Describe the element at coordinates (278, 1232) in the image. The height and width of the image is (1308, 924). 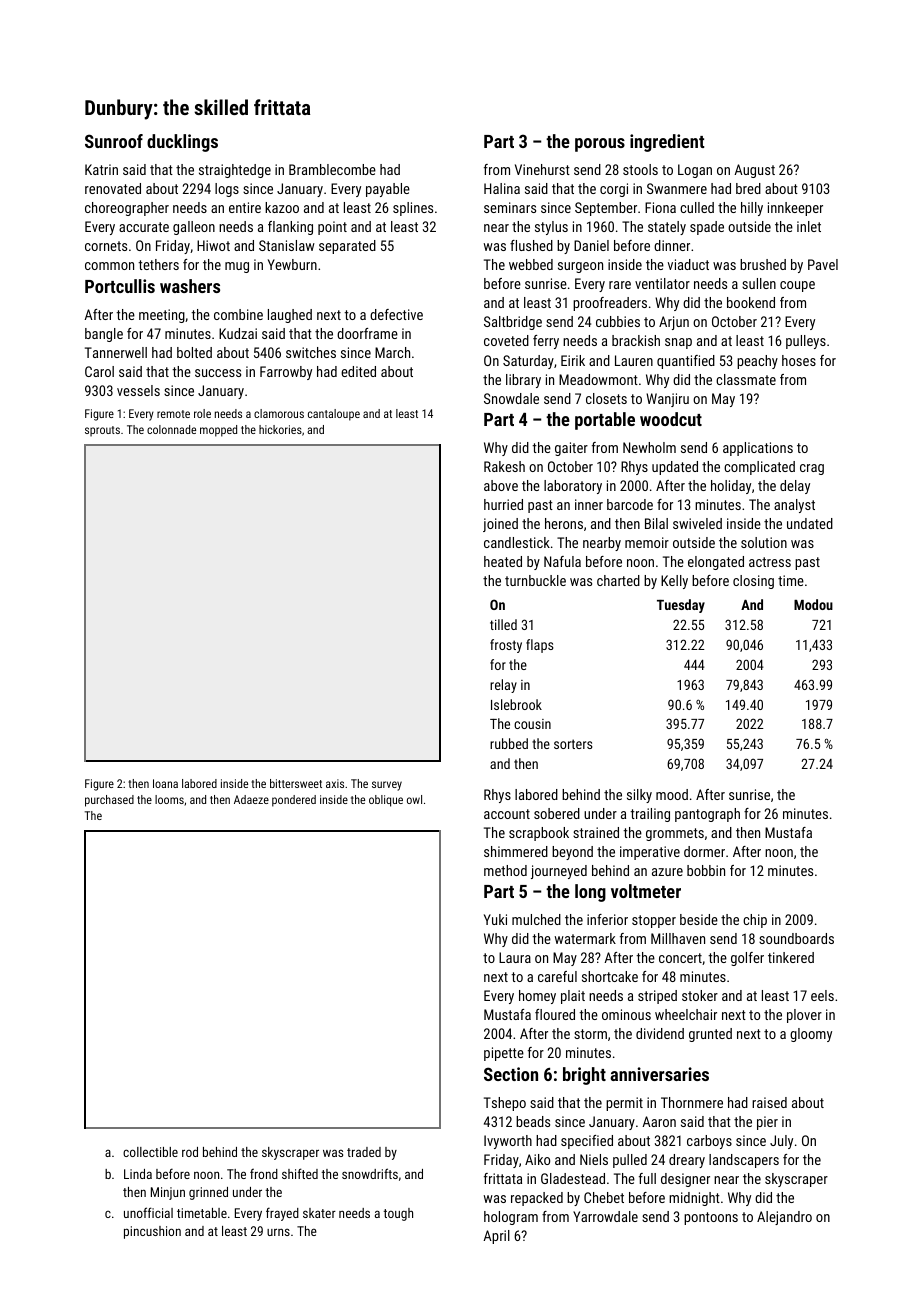
I see `urns` at that location.
